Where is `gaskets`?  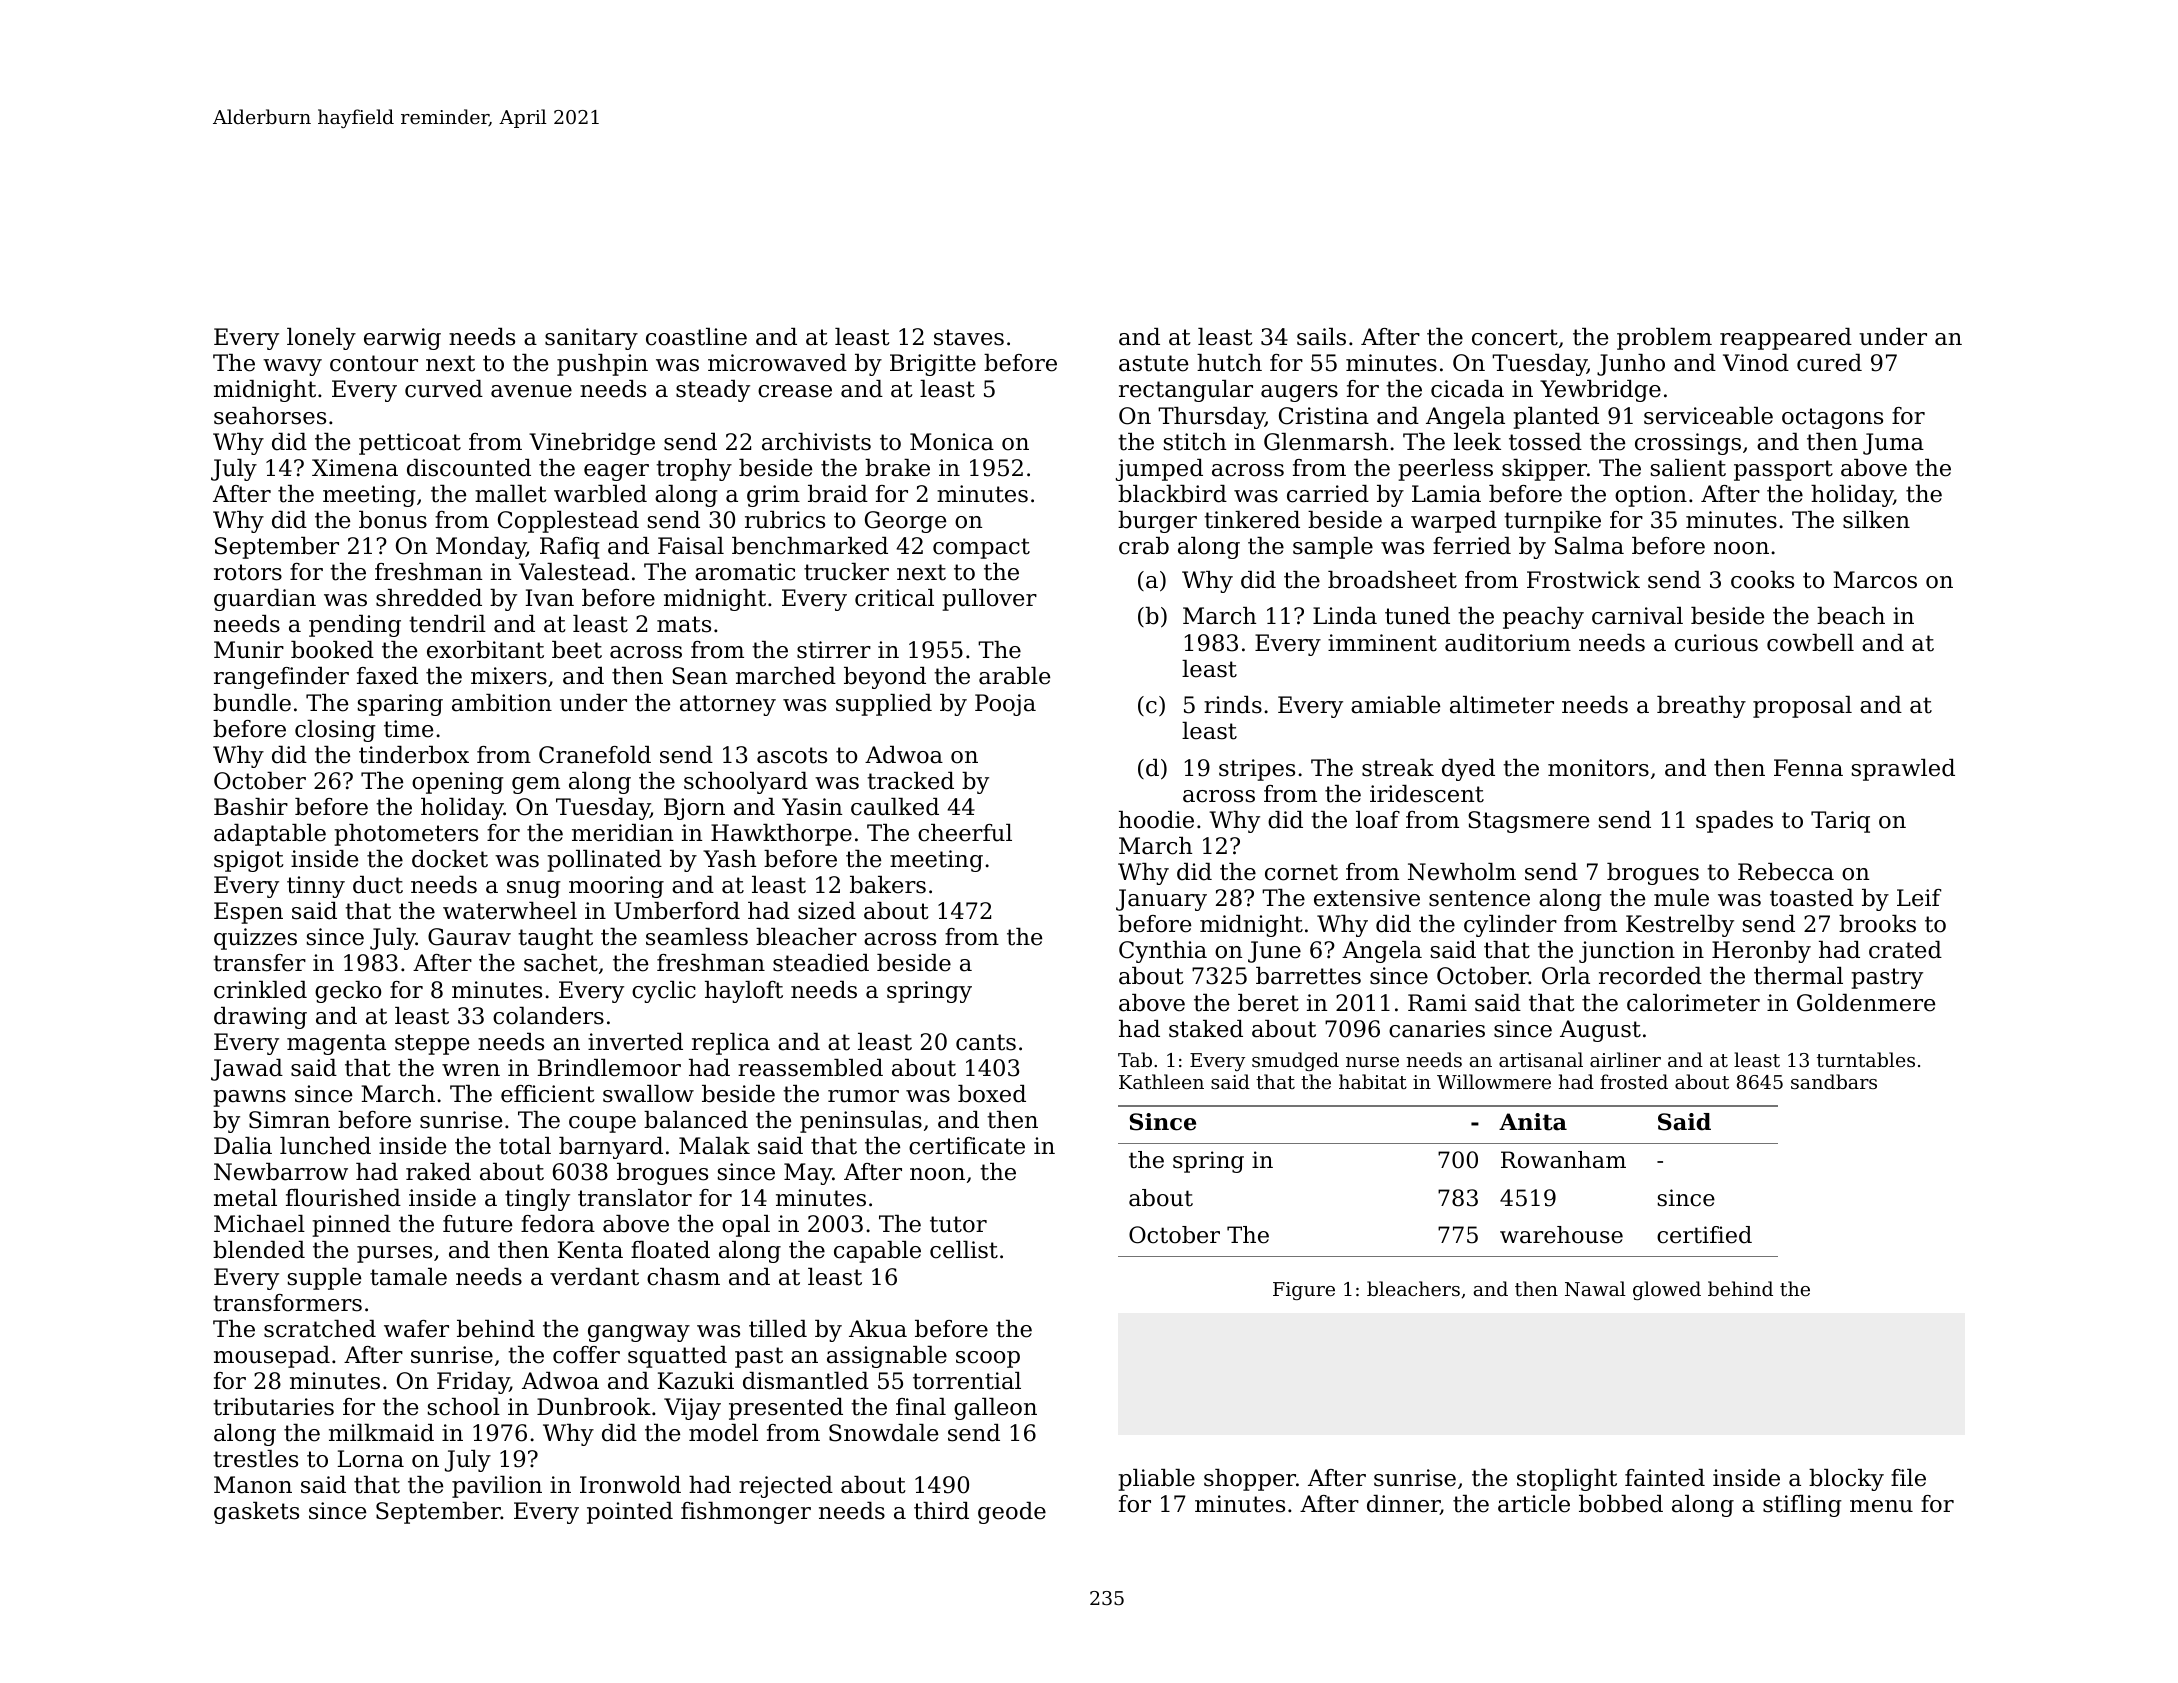 gaskets is located at coordinates (256, 1513).
